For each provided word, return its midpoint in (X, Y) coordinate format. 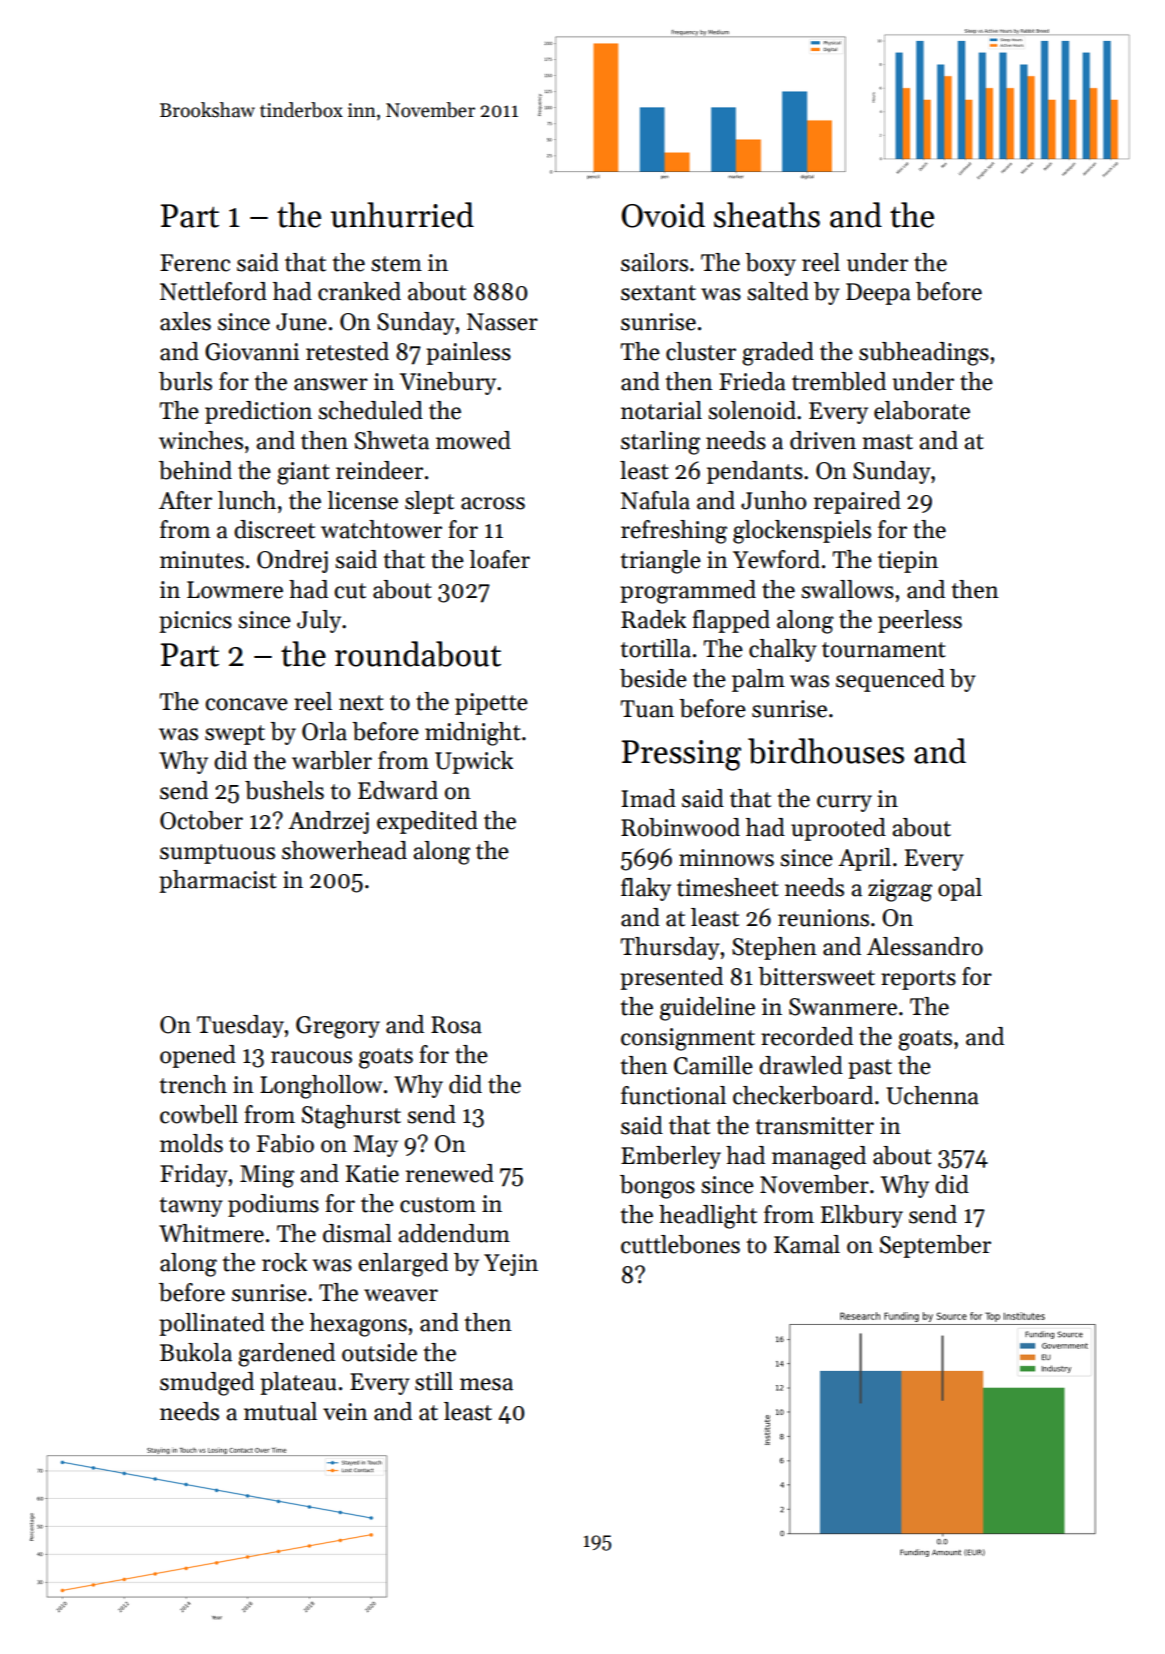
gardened (286, 1355)
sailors (654, 262)
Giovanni (252, 352)
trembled (839, 381)
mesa (486, 1384)
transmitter (815, 1126)
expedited (427, 822)
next (361, 703)
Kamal (807, 1244)
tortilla (656, 648)
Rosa (456, 1025)
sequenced (890, 680)
